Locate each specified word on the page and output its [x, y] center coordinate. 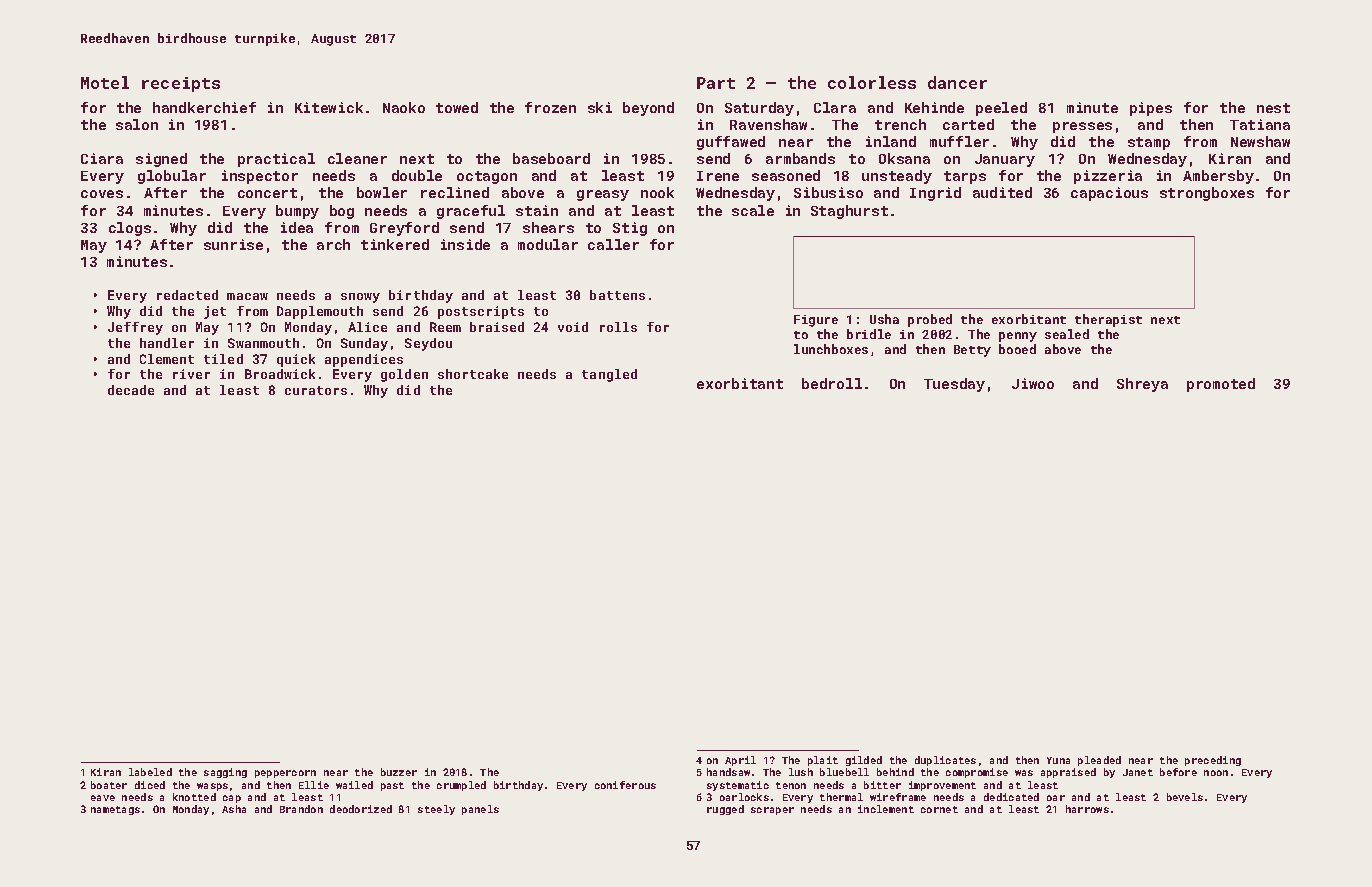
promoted [1221, 385]
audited [1002, 192]
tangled [609, 375]
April [740, 761]
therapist [1108, 320]
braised [497, 327]
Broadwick [280, 374]
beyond [648, 109]
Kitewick [329, 107]
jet [215, 312]
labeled [150, 772]
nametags [115, 810]
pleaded [1099, 761]
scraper [772, 811]
